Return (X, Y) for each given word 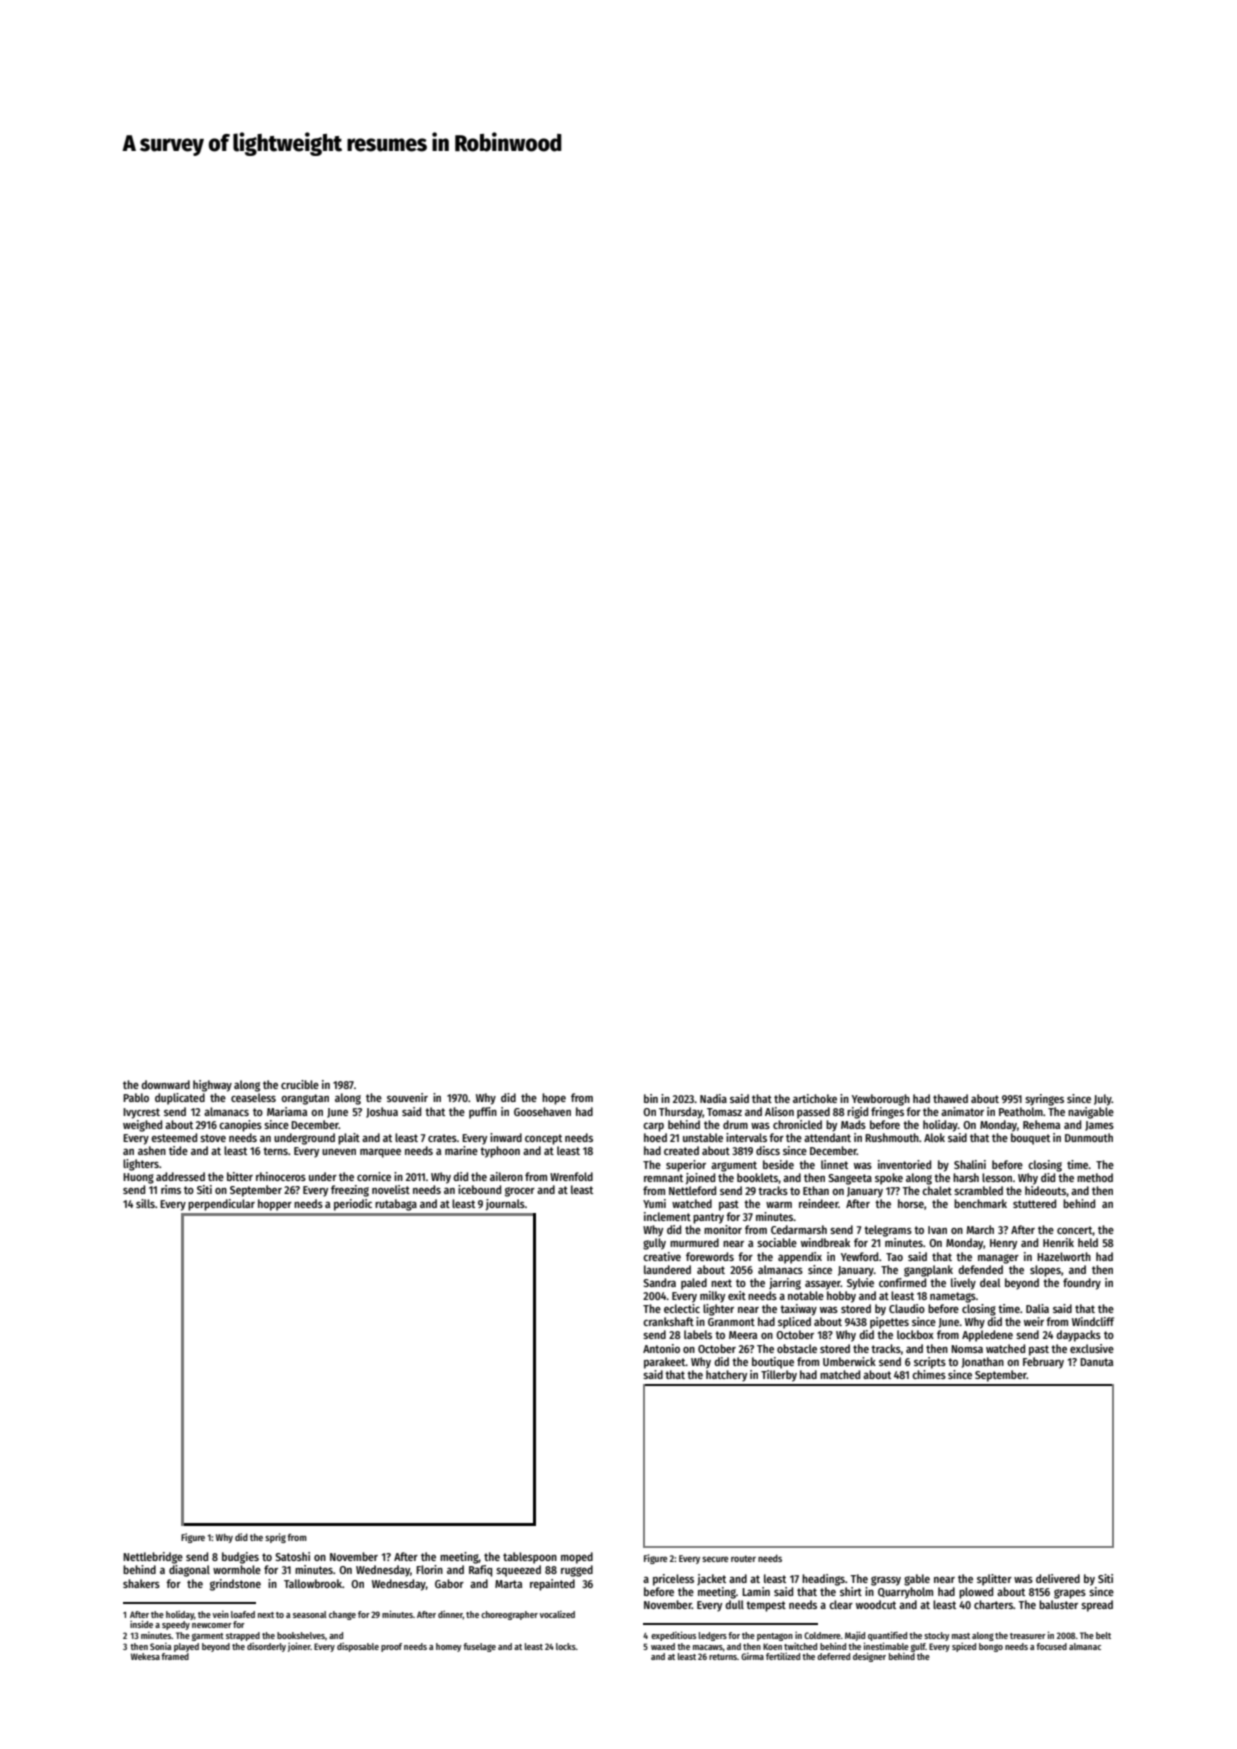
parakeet (665, 1363)
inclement (667, 1216)
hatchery (726, 1376)
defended (980, 1269)
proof (391, 1647)
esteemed (174, 1137)
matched (840, 1374)
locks (566, 1646)
